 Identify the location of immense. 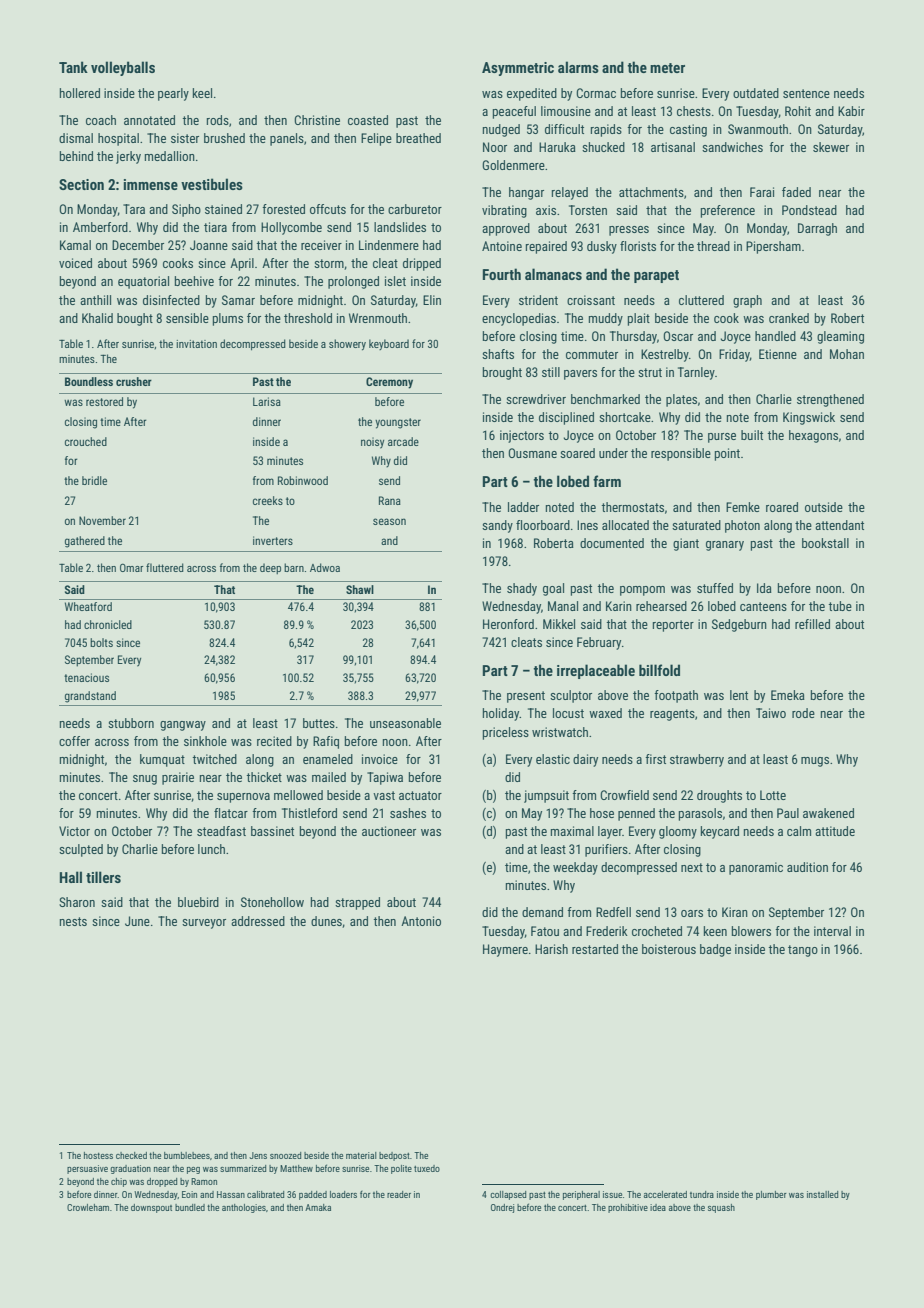
(151, 184).
